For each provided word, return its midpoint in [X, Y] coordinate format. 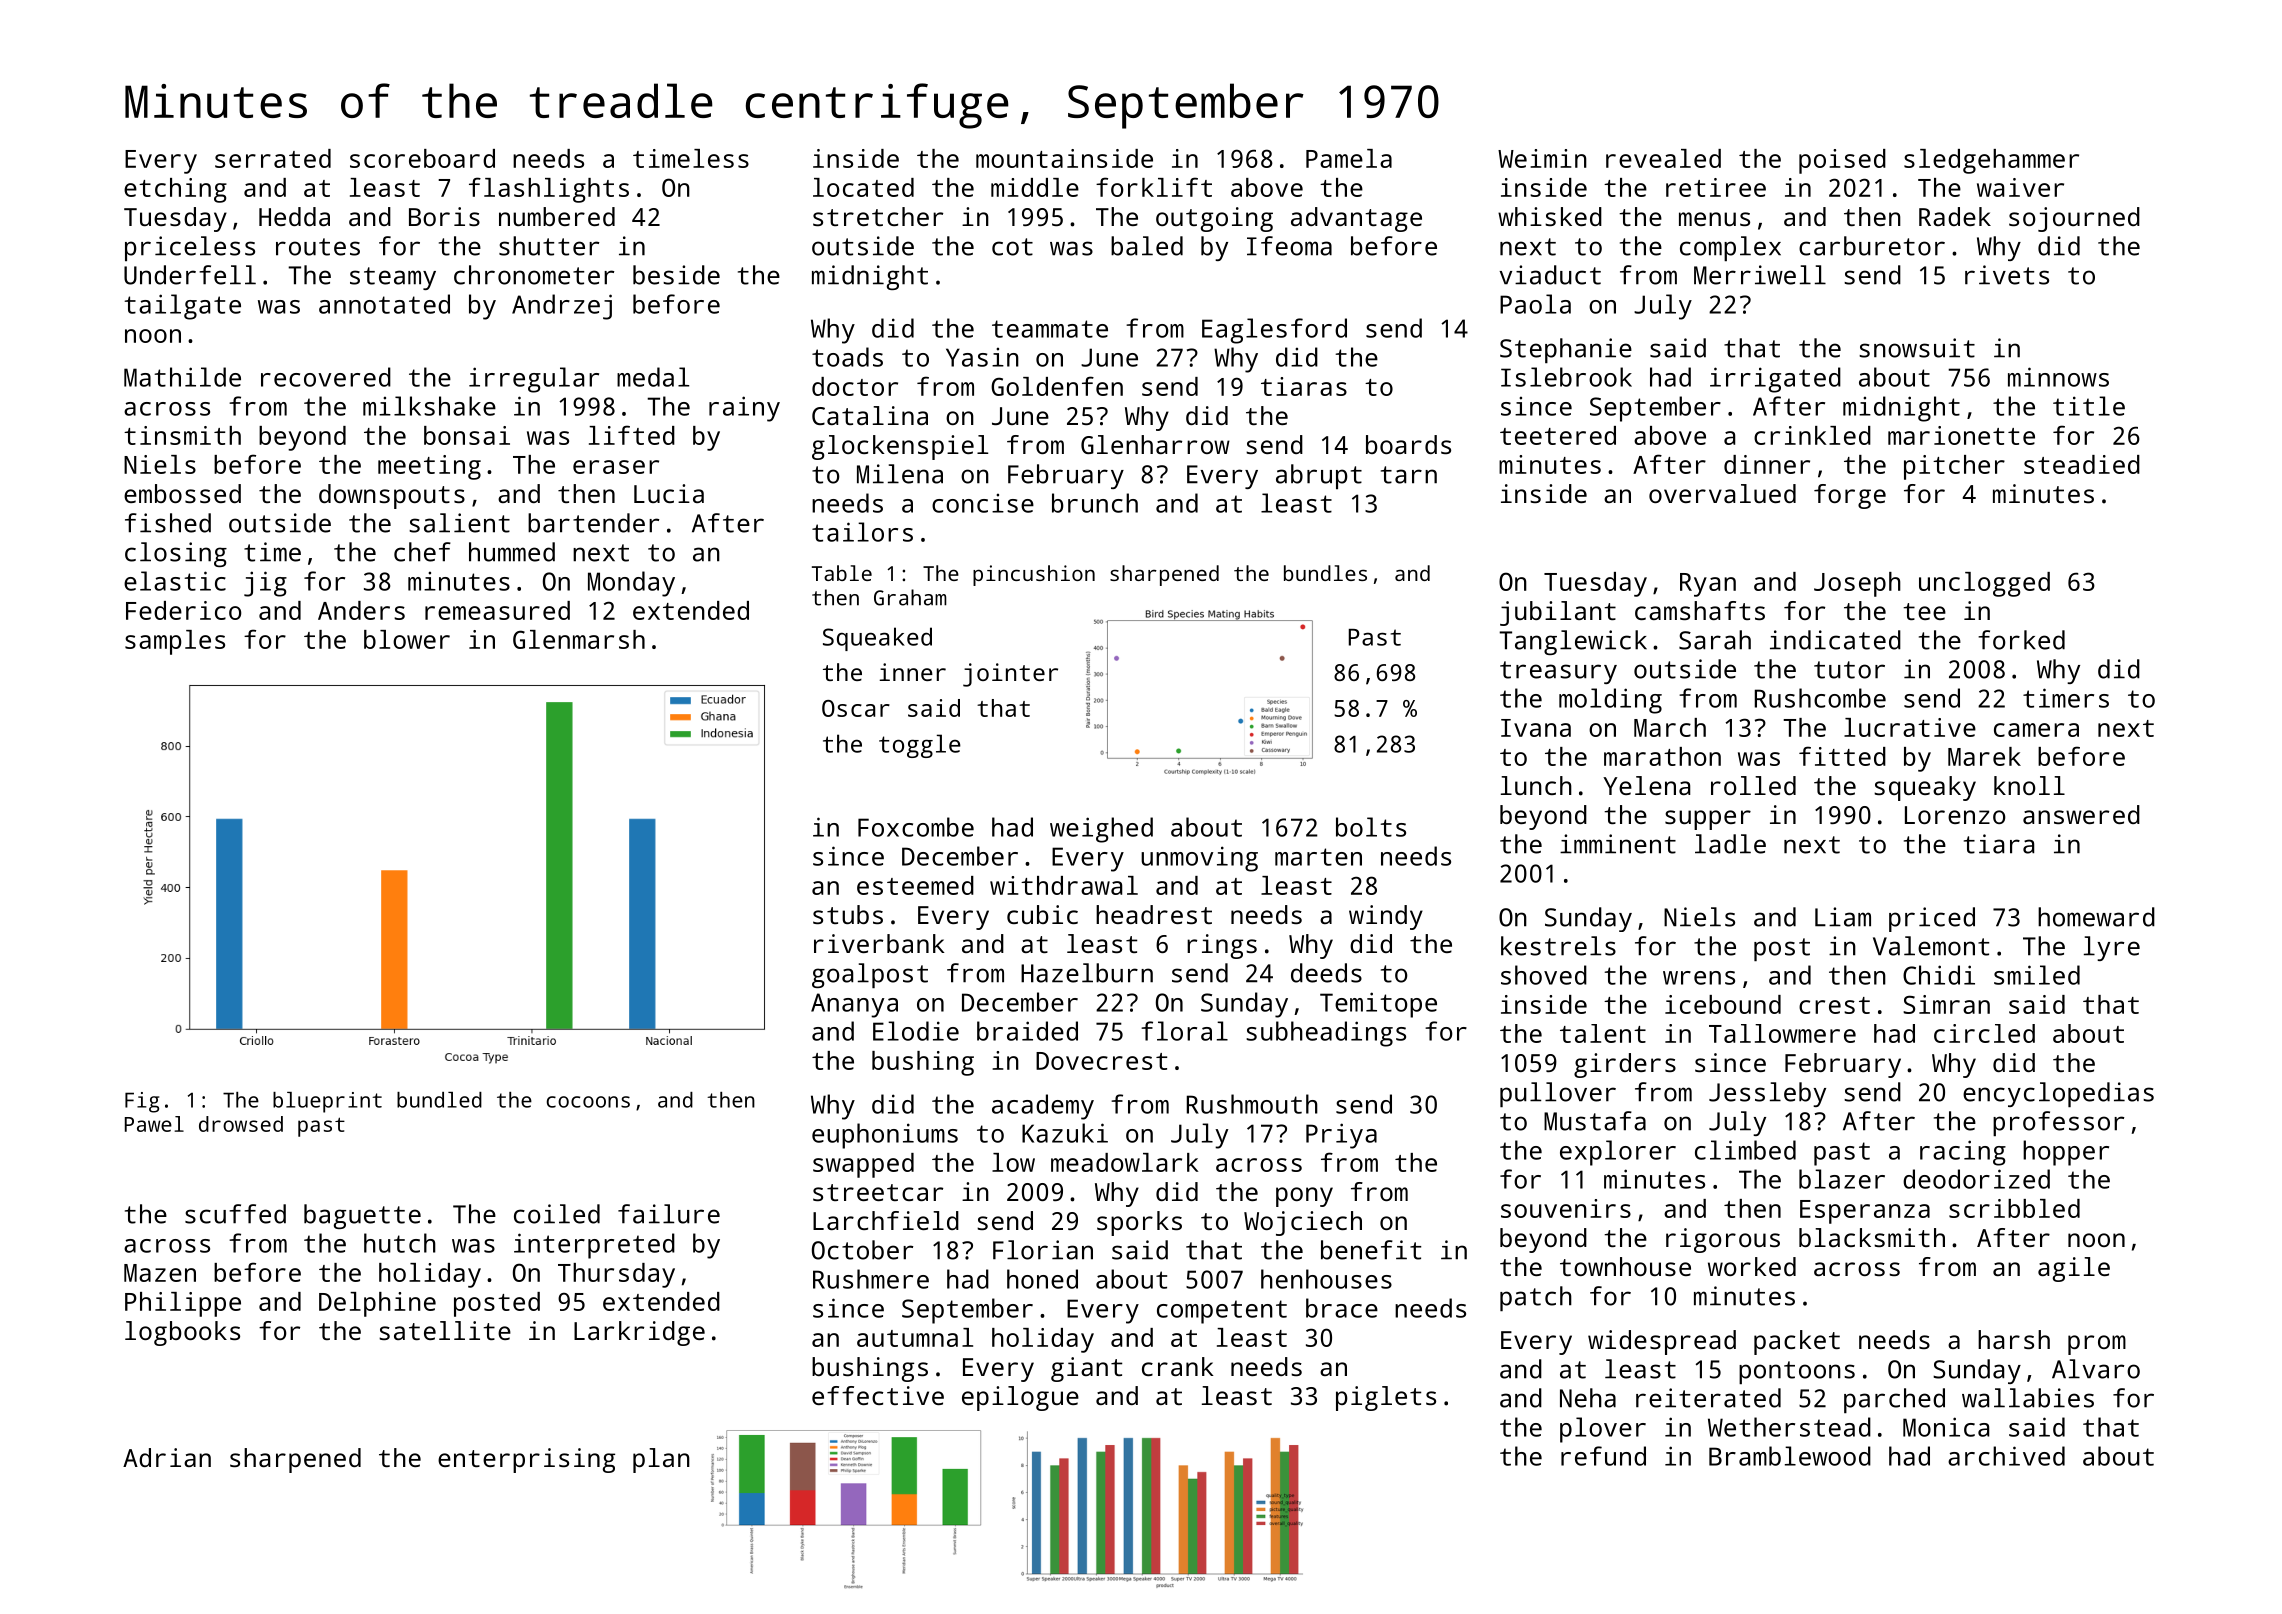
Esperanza [1865, 1212]
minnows [2058, 377]
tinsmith [182, 435]
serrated [273, 158]
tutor [1849, 670]
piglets [1386, 1398]
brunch [1095, 503]
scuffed [235, 1214]
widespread [1662, 1342]
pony [1304, 1197]
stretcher [878, 216]
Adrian [167, 1457]
